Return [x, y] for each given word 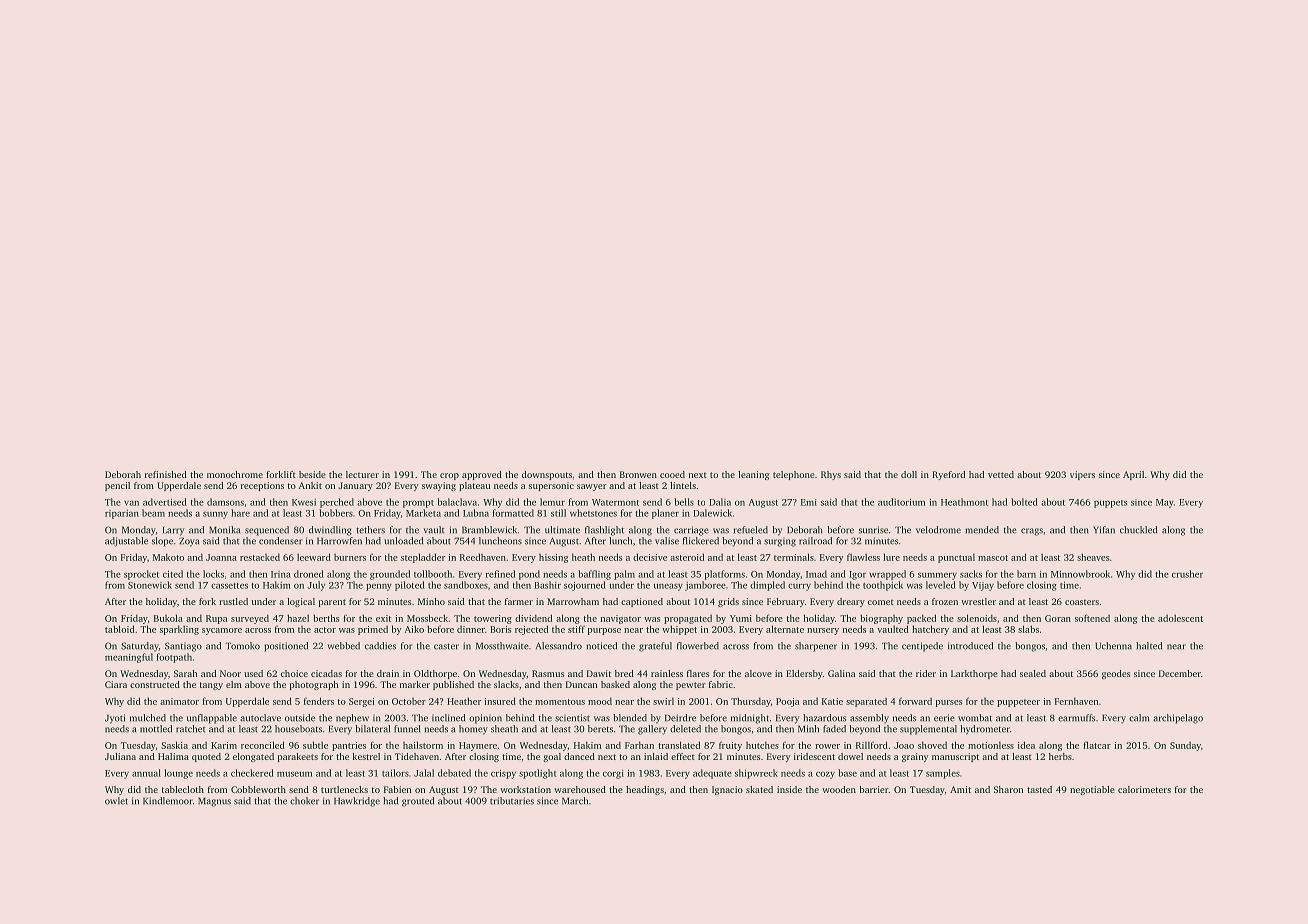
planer [665, 514]
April [1133, 475]
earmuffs [1076, 718]
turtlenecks [344, 789]
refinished [166, 474]
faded [834, 729]
